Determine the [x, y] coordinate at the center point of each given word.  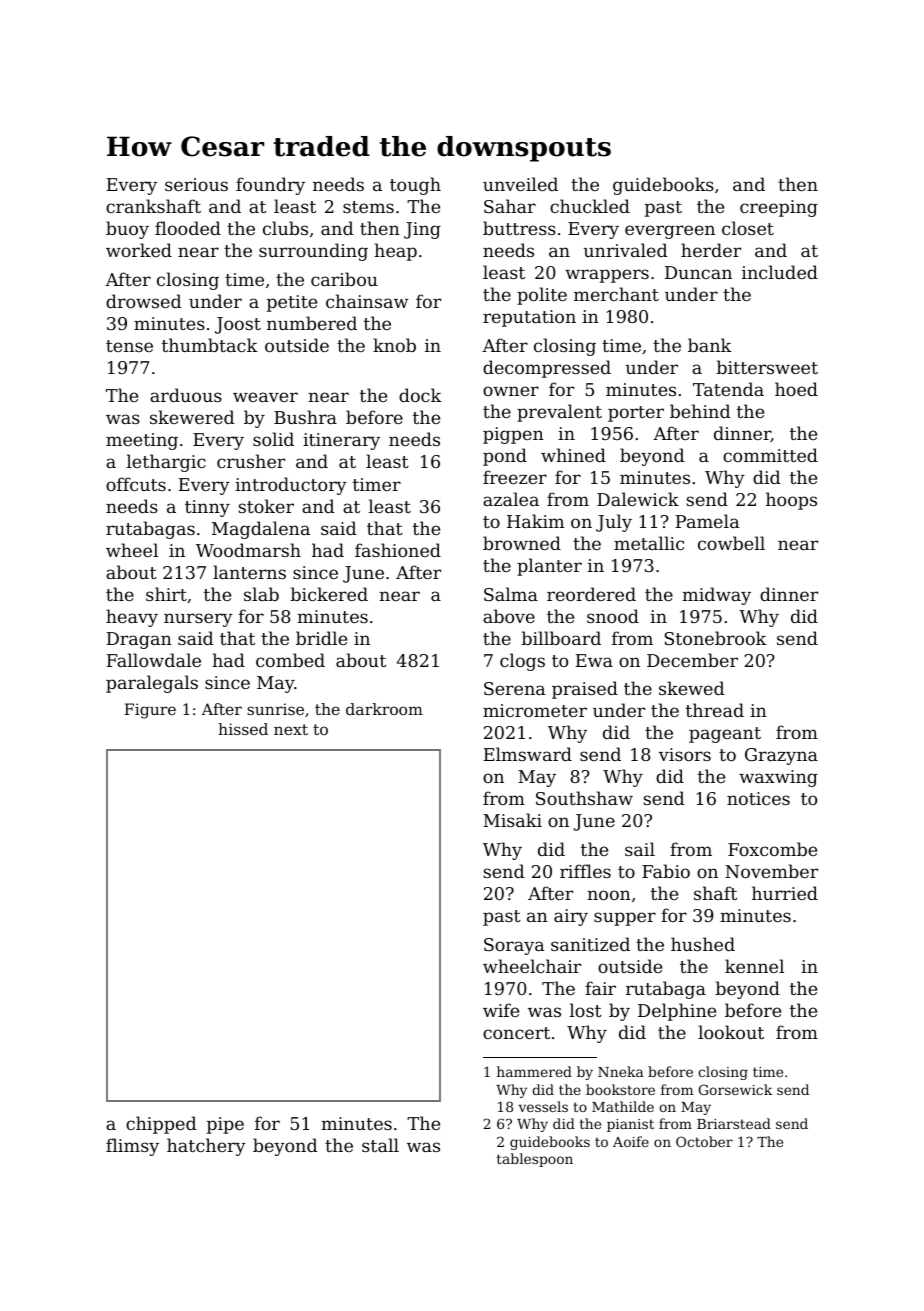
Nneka [621, 1071]
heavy [132, 618]
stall [380, 1145]
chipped [161, 1125]
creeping [779, 208]
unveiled [520, 184]
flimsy [132, 1147]
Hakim [535, 521]
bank [710, 345]
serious [196, 184]
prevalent [559, 413]
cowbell [731, 543]
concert [516, 1033]
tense [129, 346]
